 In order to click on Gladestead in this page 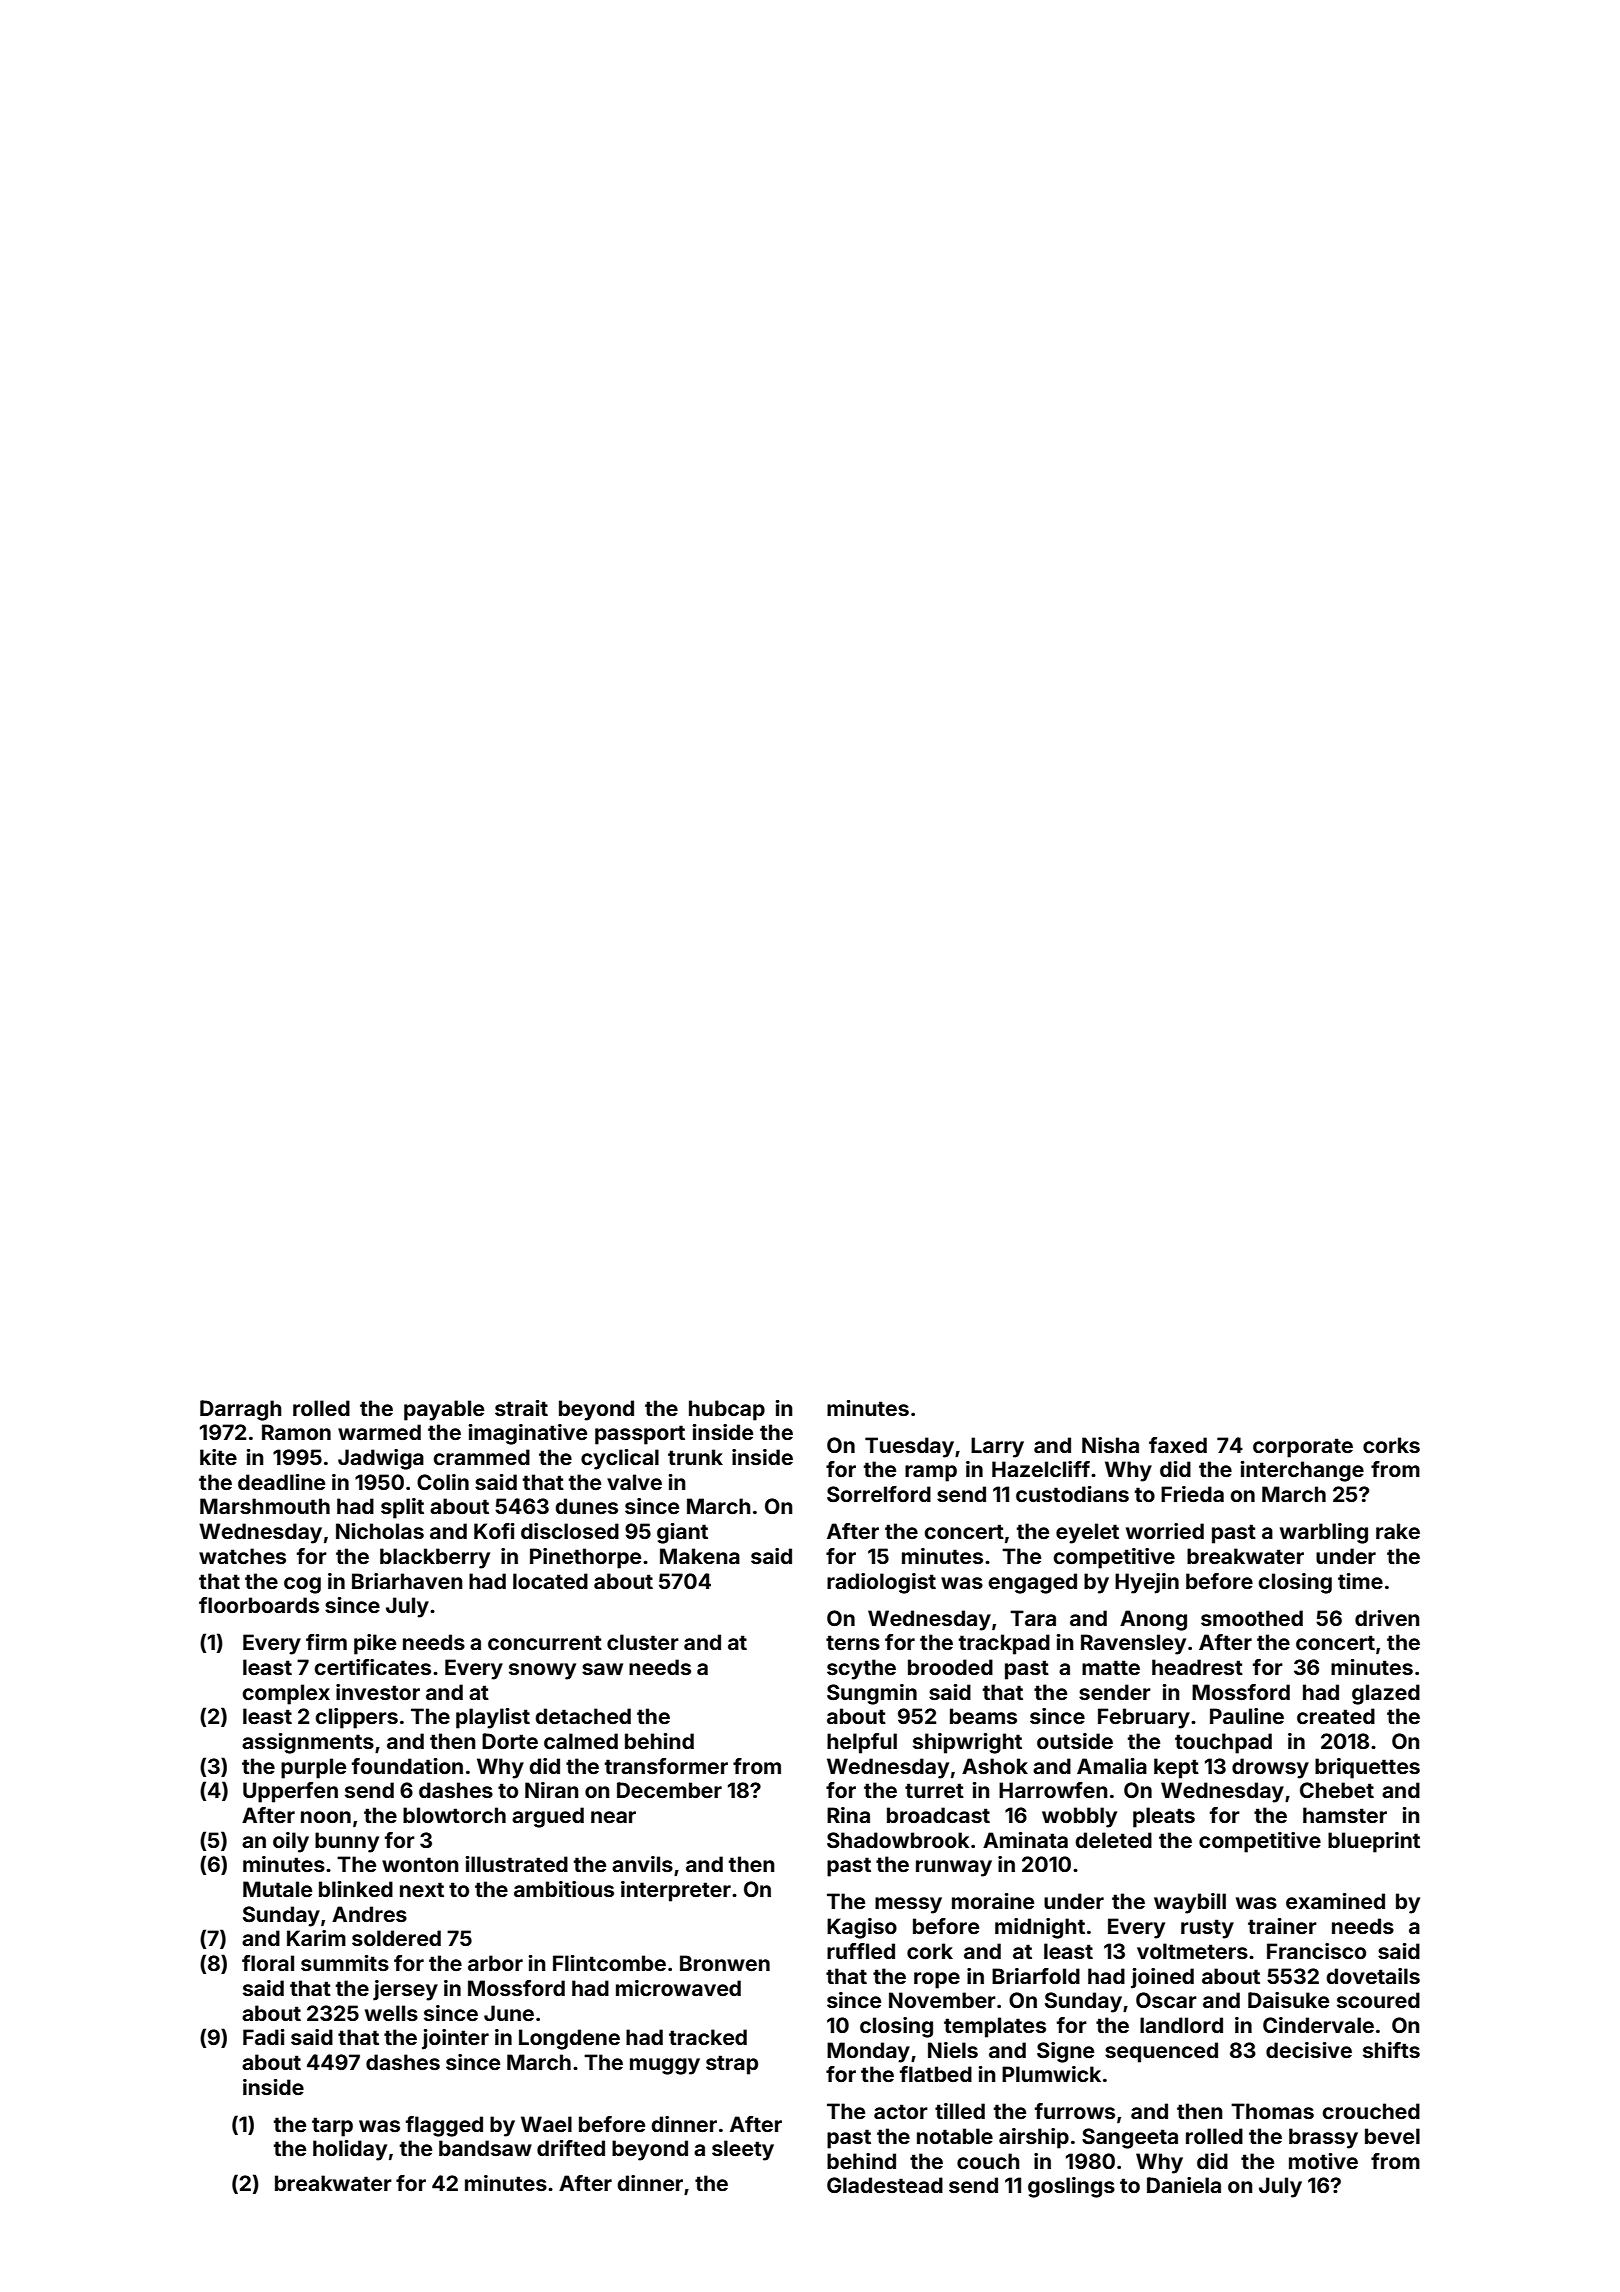, I will do `click(885, 2185)`.
